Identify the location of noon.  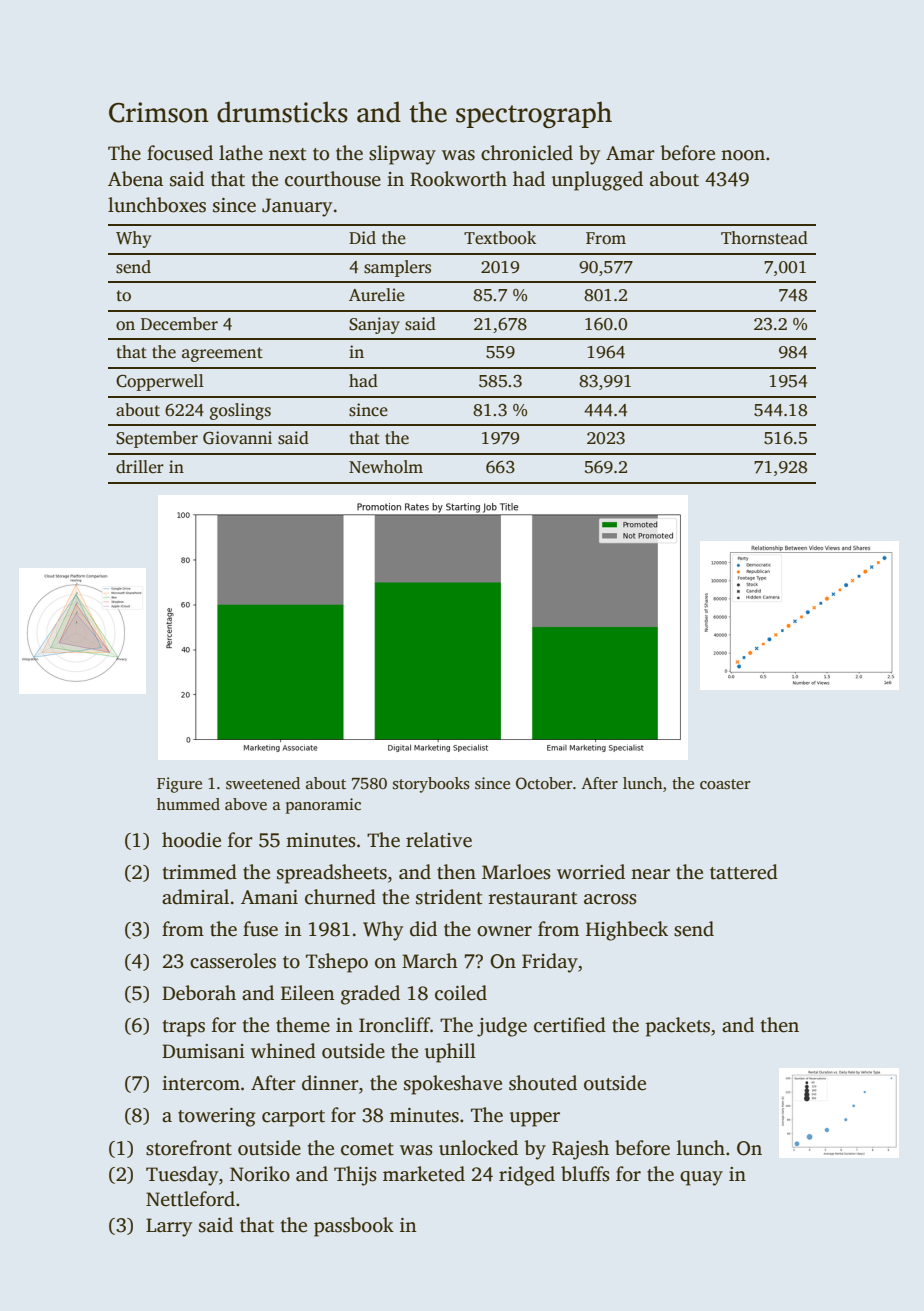
(743, 155).
